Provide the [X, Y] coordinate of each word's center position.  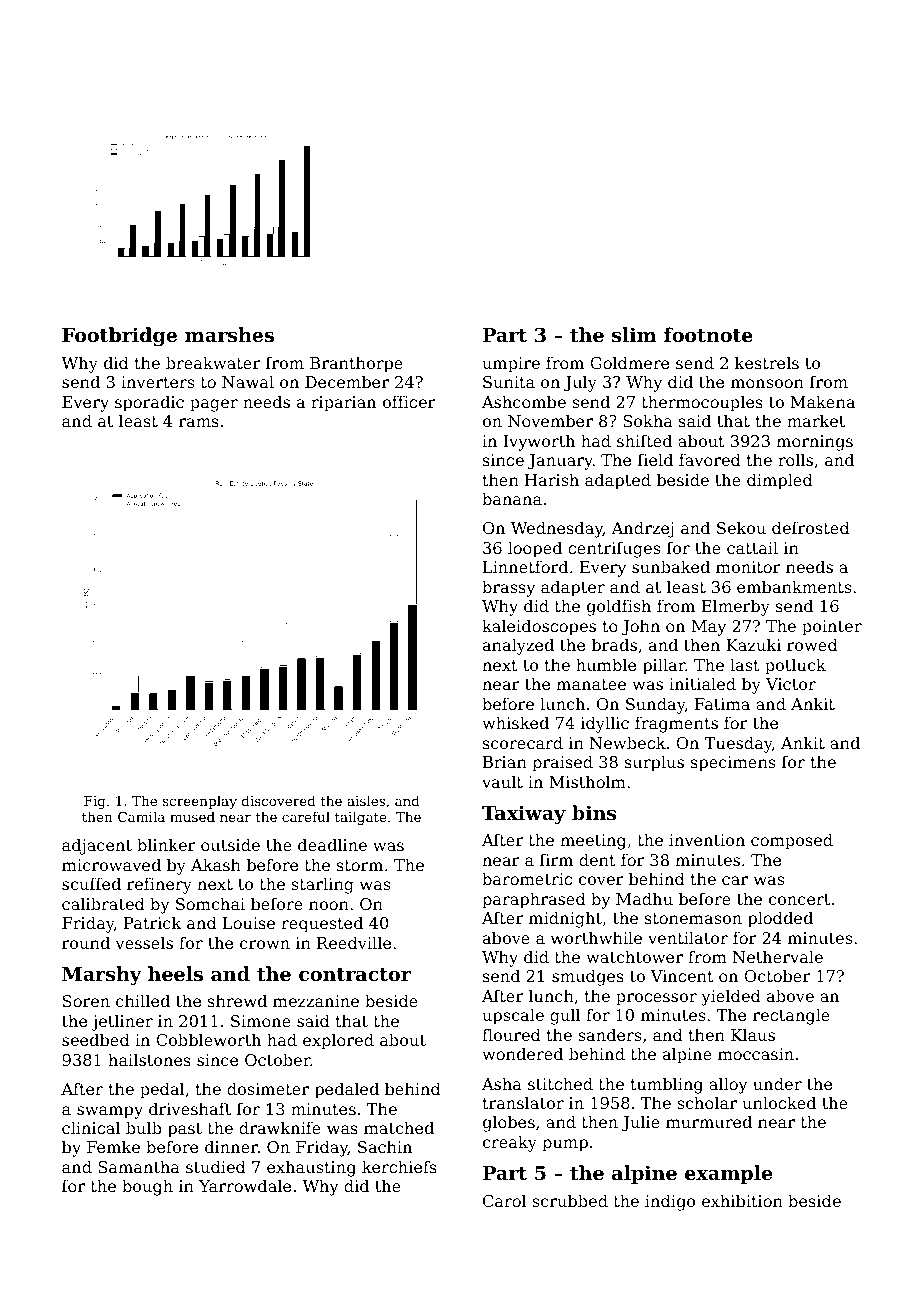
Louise [249, 923]
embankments [794, 586]
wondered [522, 1053]
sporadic [149, 403]
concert [799, 899]
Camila [141, 816]
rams [199, 422]
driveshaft [190, 1108]
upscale [513, 1016]
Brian [505, 762]
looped [535, 549]
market [816, 420]
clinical [91, 1127]
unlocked [779, 1102]
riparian [343, 404]
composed [792, 841]
